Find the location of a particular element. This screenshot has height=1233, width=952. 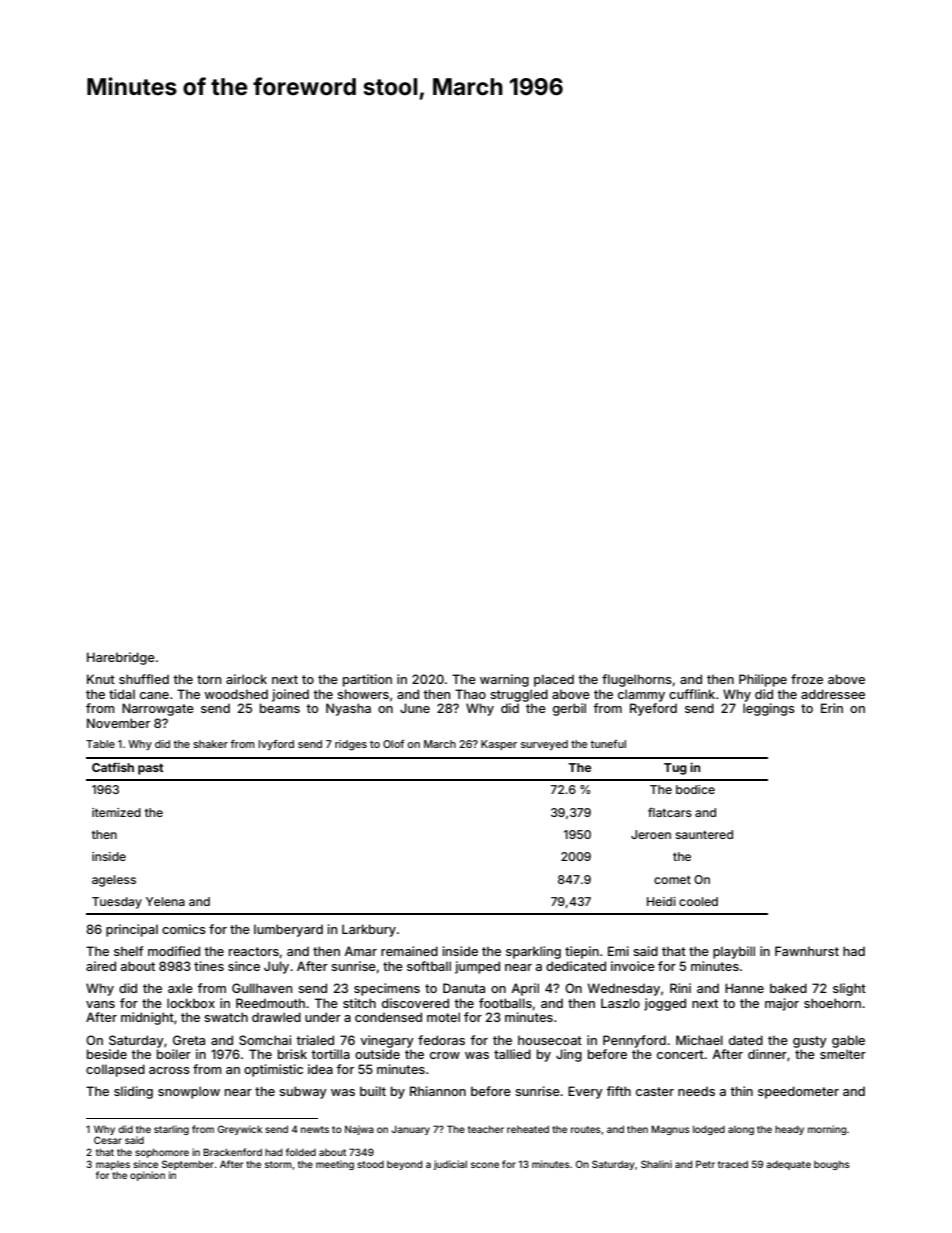

swatch is located at coordinates (226, 1017).
